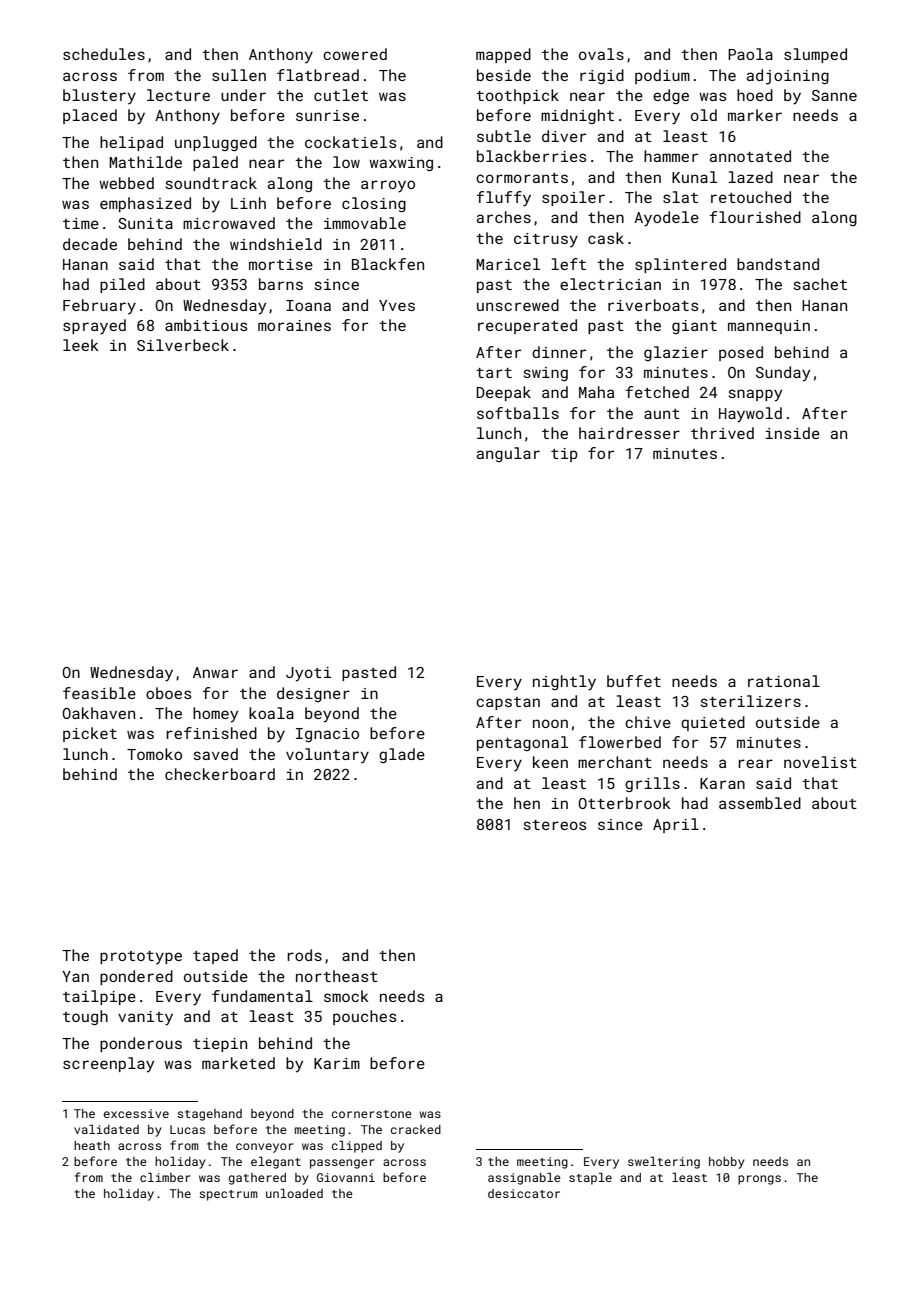 The width and height of the document is (924, 1308). Describe the element at coordinates (216, 143) in the document. I see `unplugged` at that location.
